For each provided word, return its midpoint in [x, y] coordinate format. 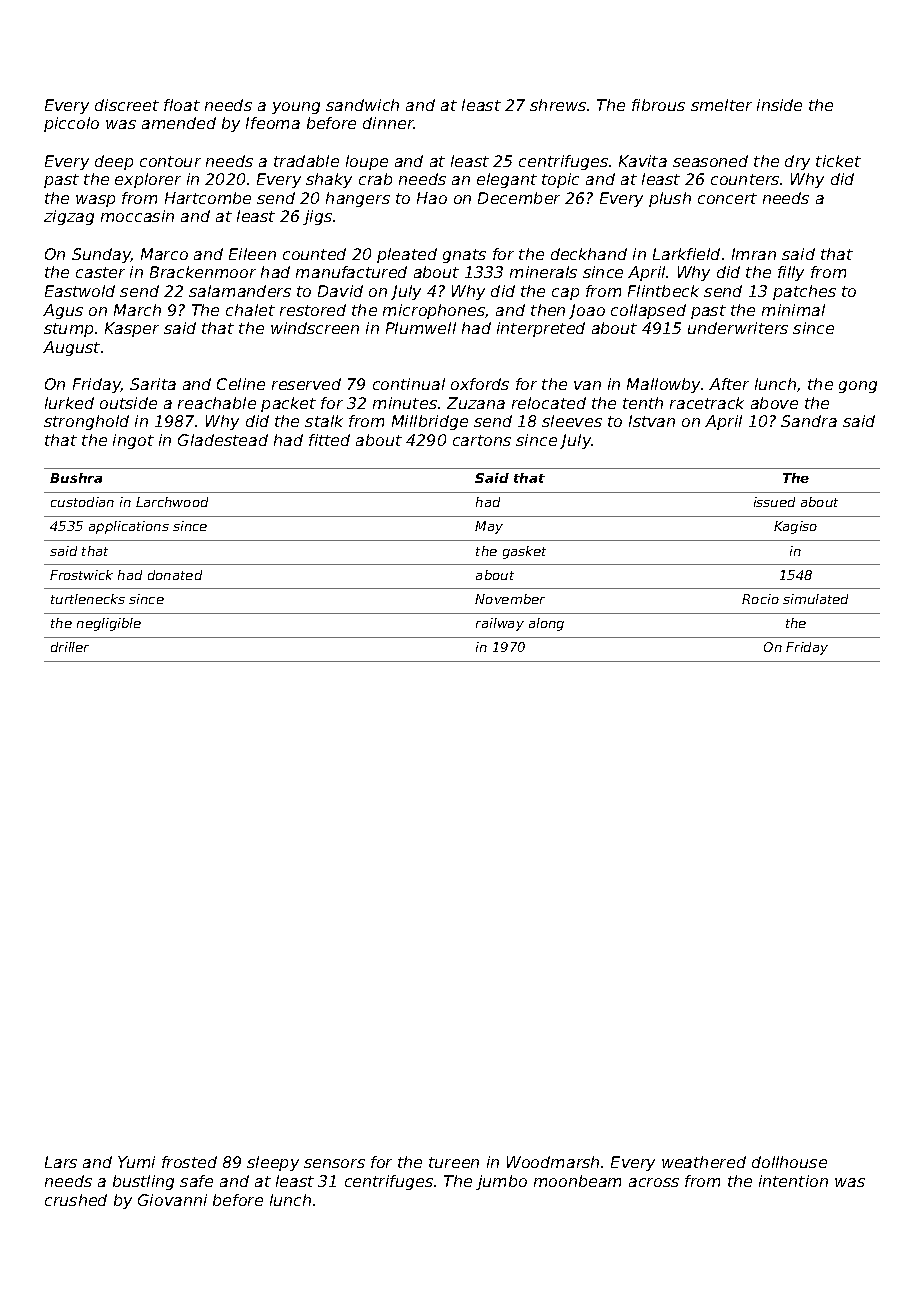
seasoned [710, 161]
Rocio [760, 599]
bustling [143, 1182]
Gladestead [223, 440]
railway [500, 624]
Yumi [136, 1162]
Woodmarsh [553, 1162]
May [489, 527]
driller [70, 647]
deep [114, 162]
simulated [815, 599]
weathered [704, 1162]
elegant [507, 180]
